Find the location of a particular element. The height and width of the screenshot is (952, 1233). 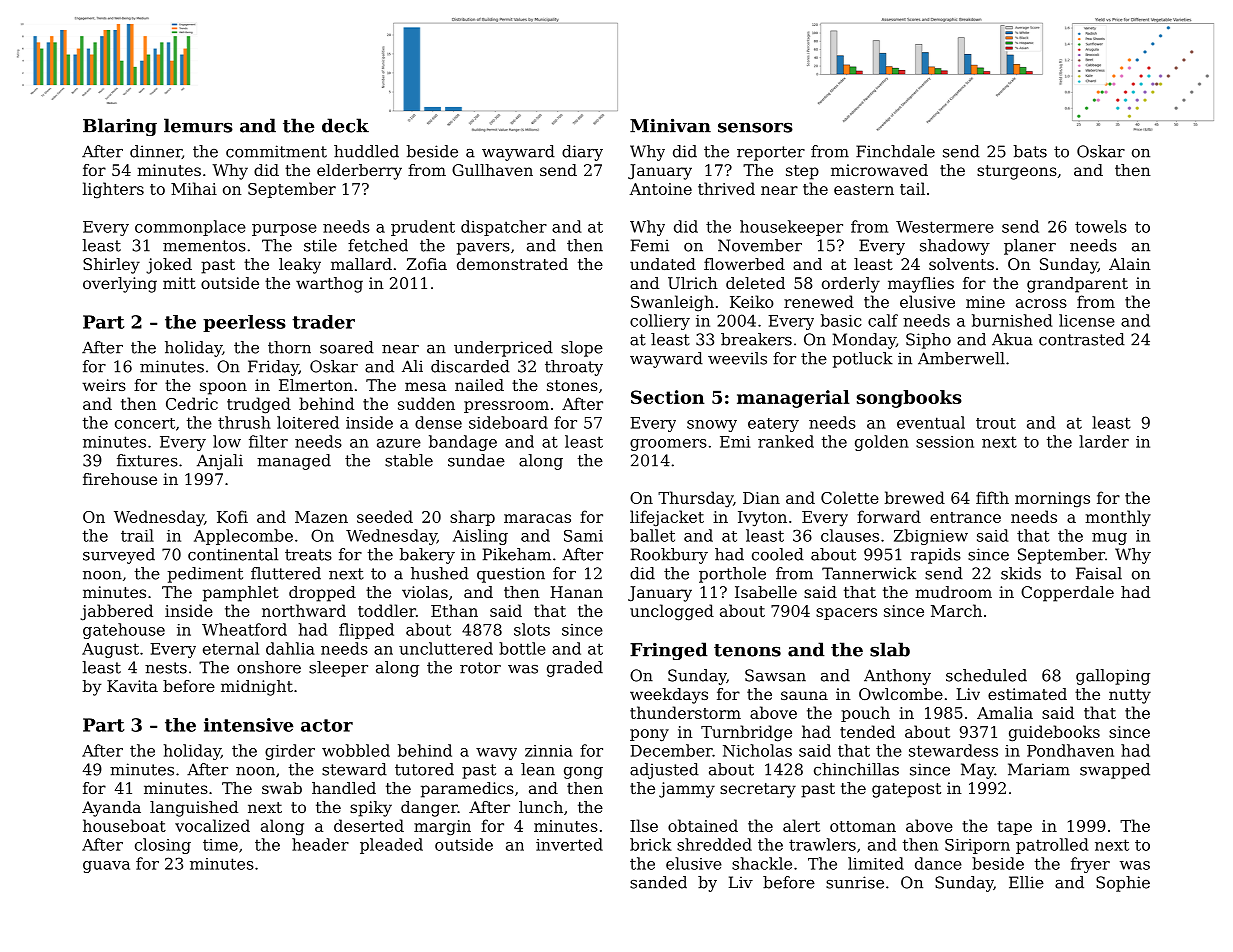

stile is located at coordinates (320, 245).
